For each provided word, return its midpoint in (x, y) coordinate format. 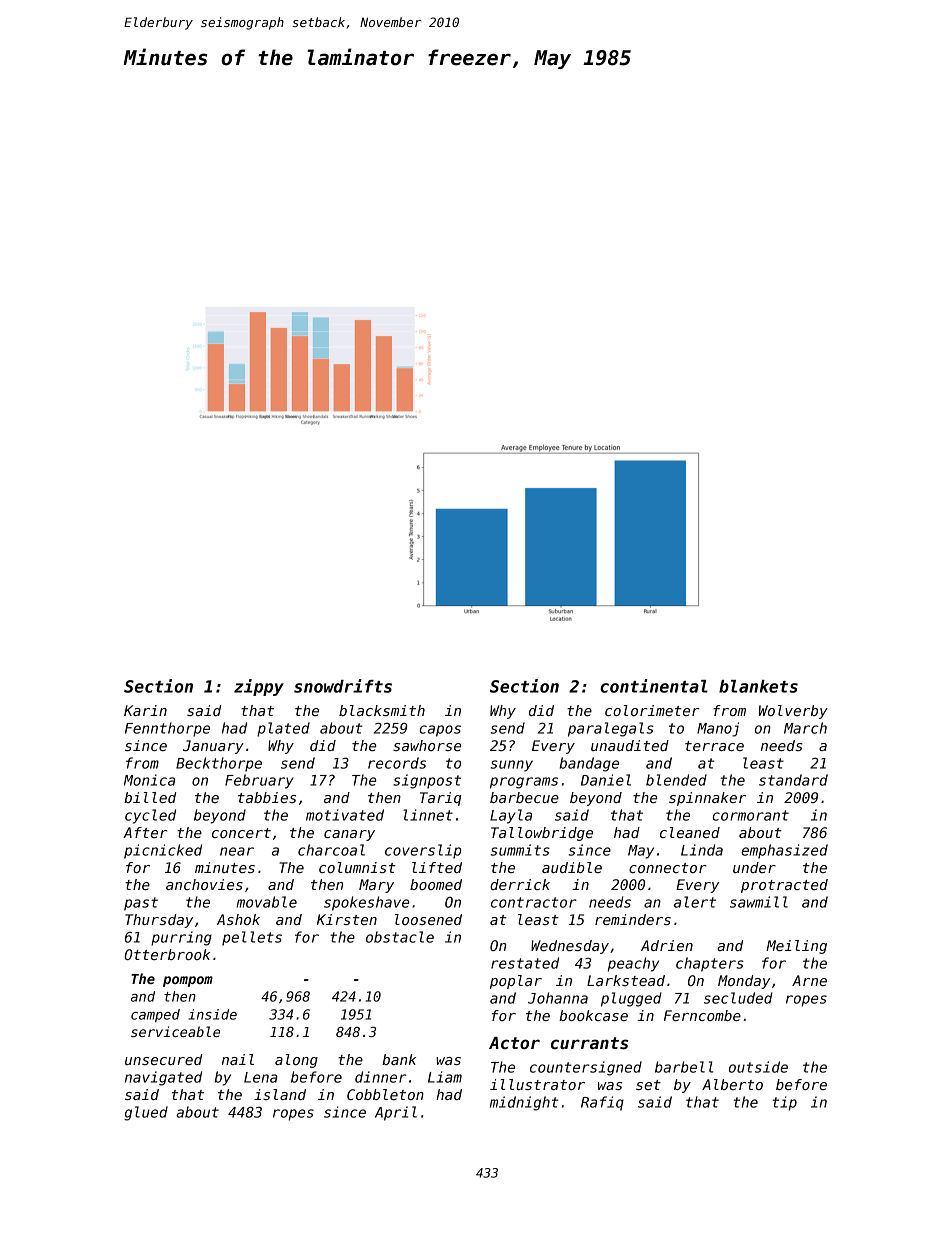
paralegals (611, 729)
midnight (524, 1103)
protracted (784, 886)
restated (525, 963)
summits (520, 850)
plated (283, 729)
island (280, 1094)
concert (241, 833)
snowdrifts (343, 686)
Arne (809, 980)
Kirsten (347, 919)
